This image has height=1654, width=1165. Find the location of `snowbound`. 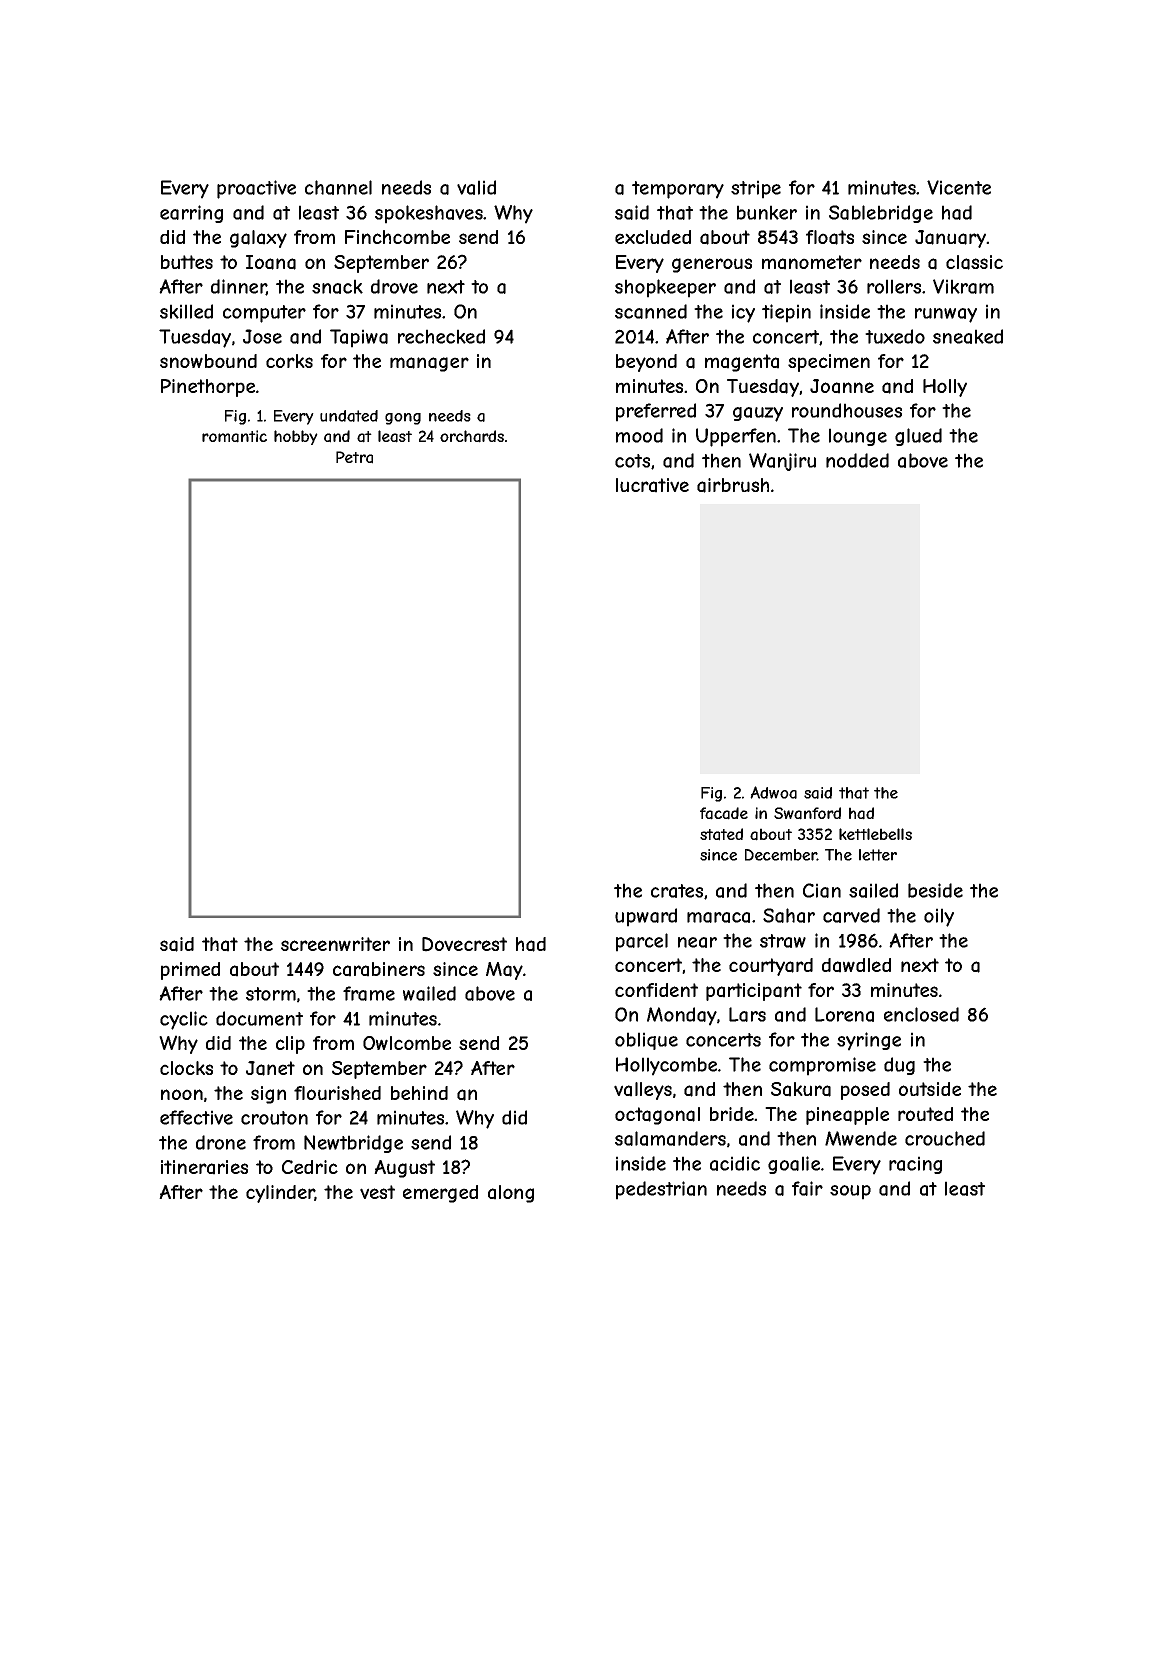

snowbound is located at coordinates (208, 361).
